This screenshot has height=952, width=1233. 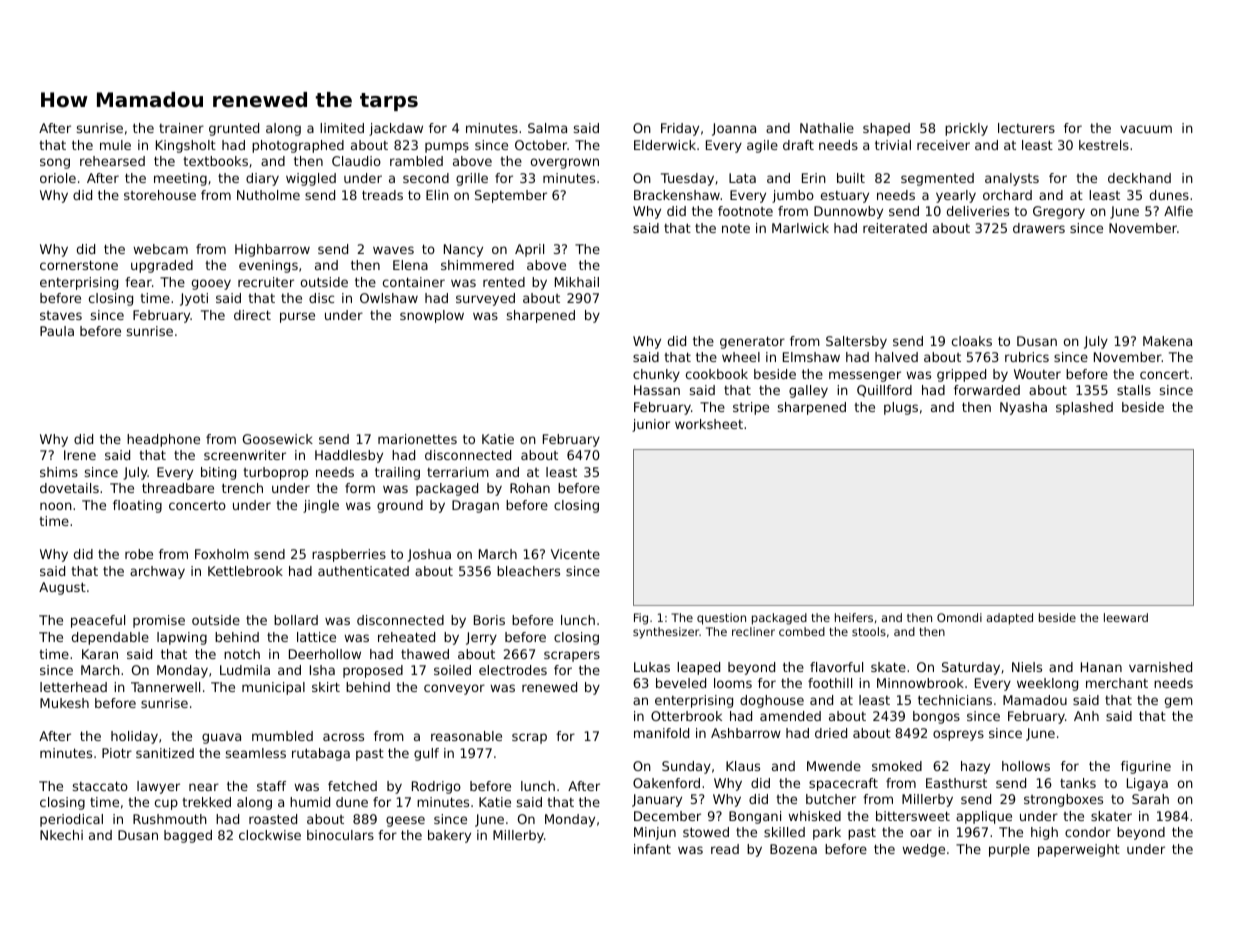 What do you see at coordinates (742, 178) in the screenshot?
I see `Lata` at bounding box center [742, 178].
